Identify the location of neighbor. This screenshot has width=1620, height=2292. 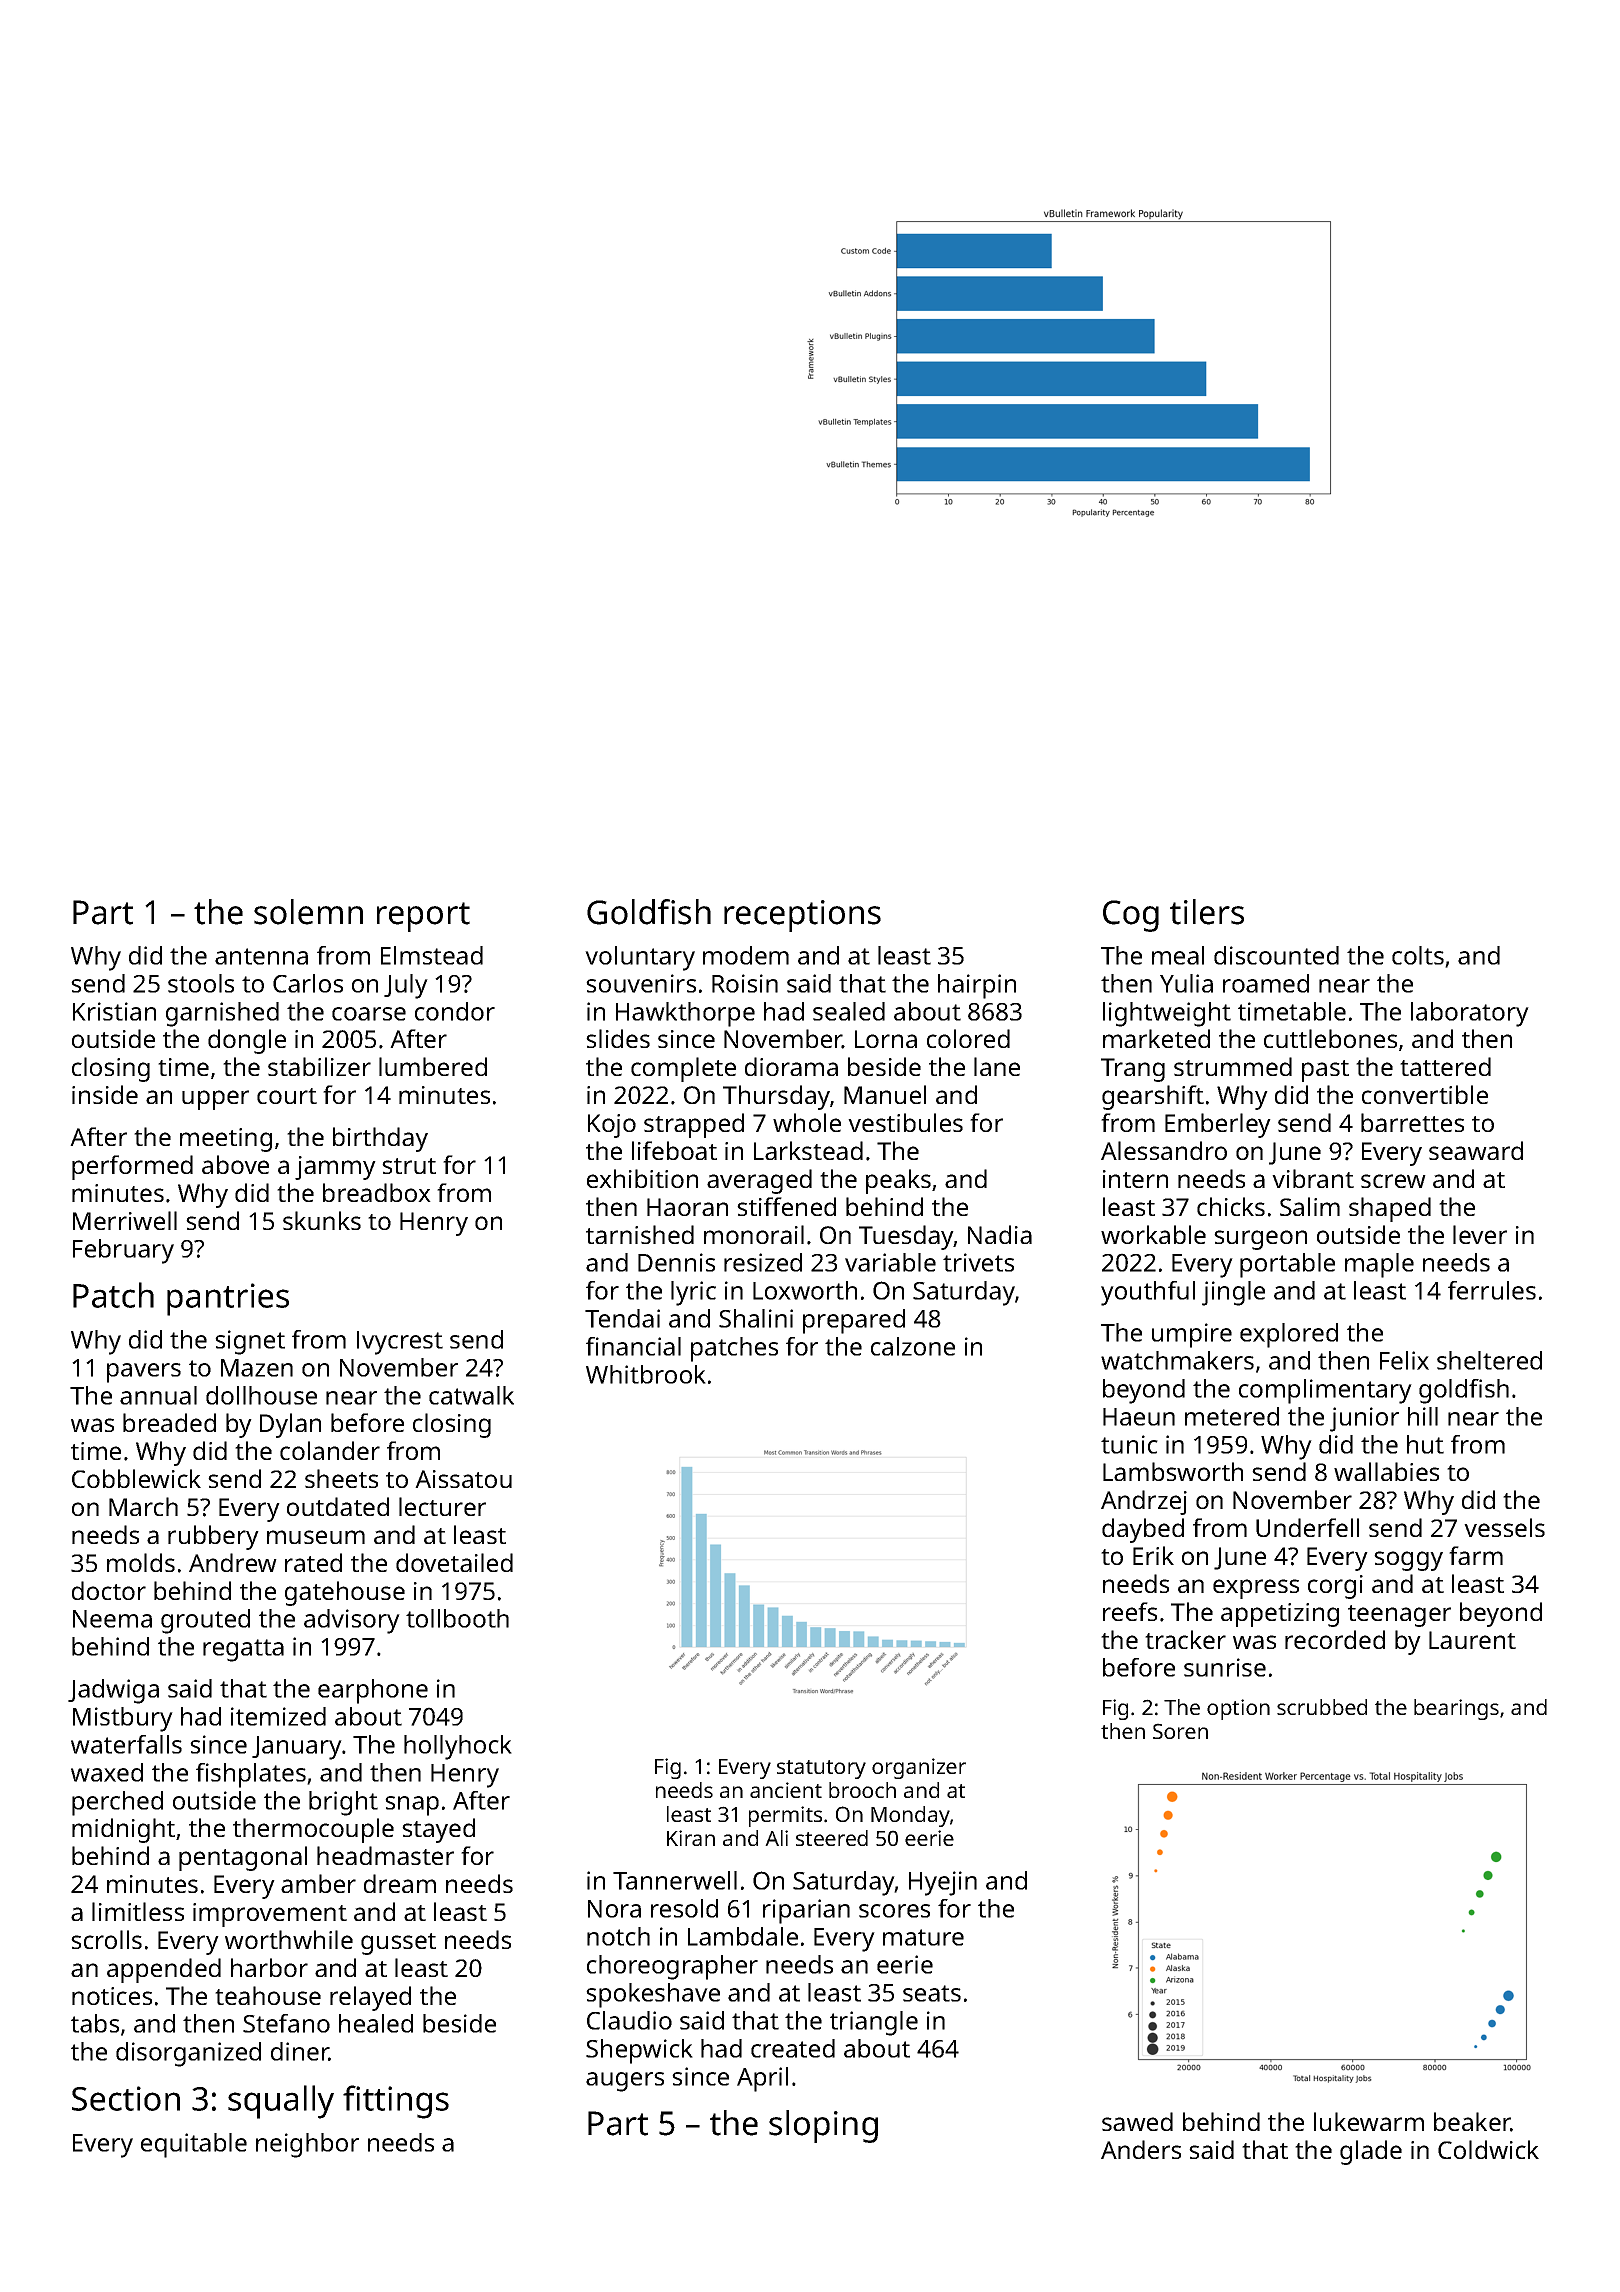
(307, 2145).
